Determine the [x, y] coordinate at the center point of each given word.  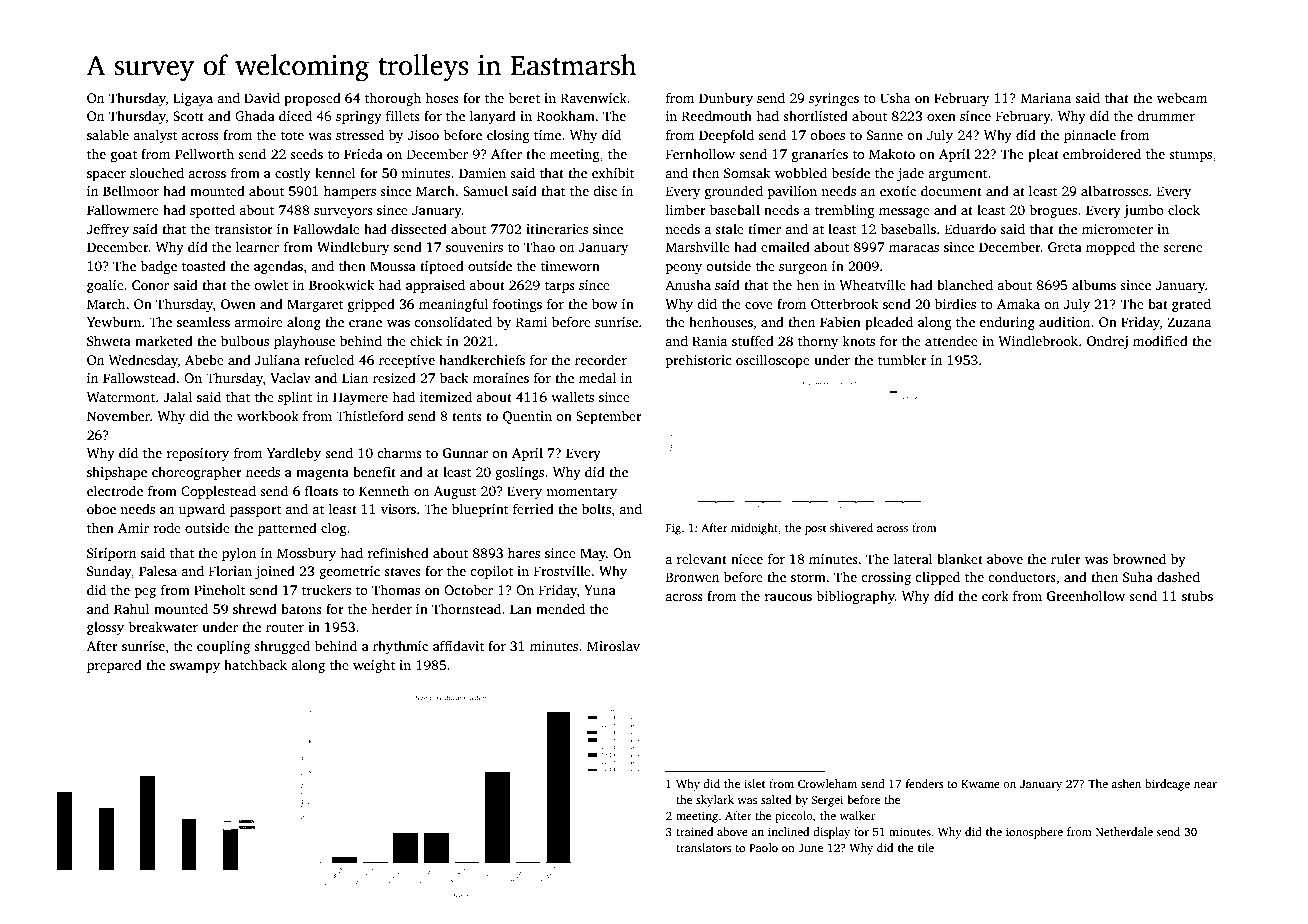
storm [808, 577]
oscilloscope [773, 361]
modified [1160, 340]
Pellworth [204, 153]
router [285, 627]
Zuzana [1189, 322]
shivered [851, 527]
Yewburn [114, 321]
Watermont [121, 397]
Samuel [485, 190]
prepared [114, 666]
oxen [941, 117]
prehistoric [699, 361]
